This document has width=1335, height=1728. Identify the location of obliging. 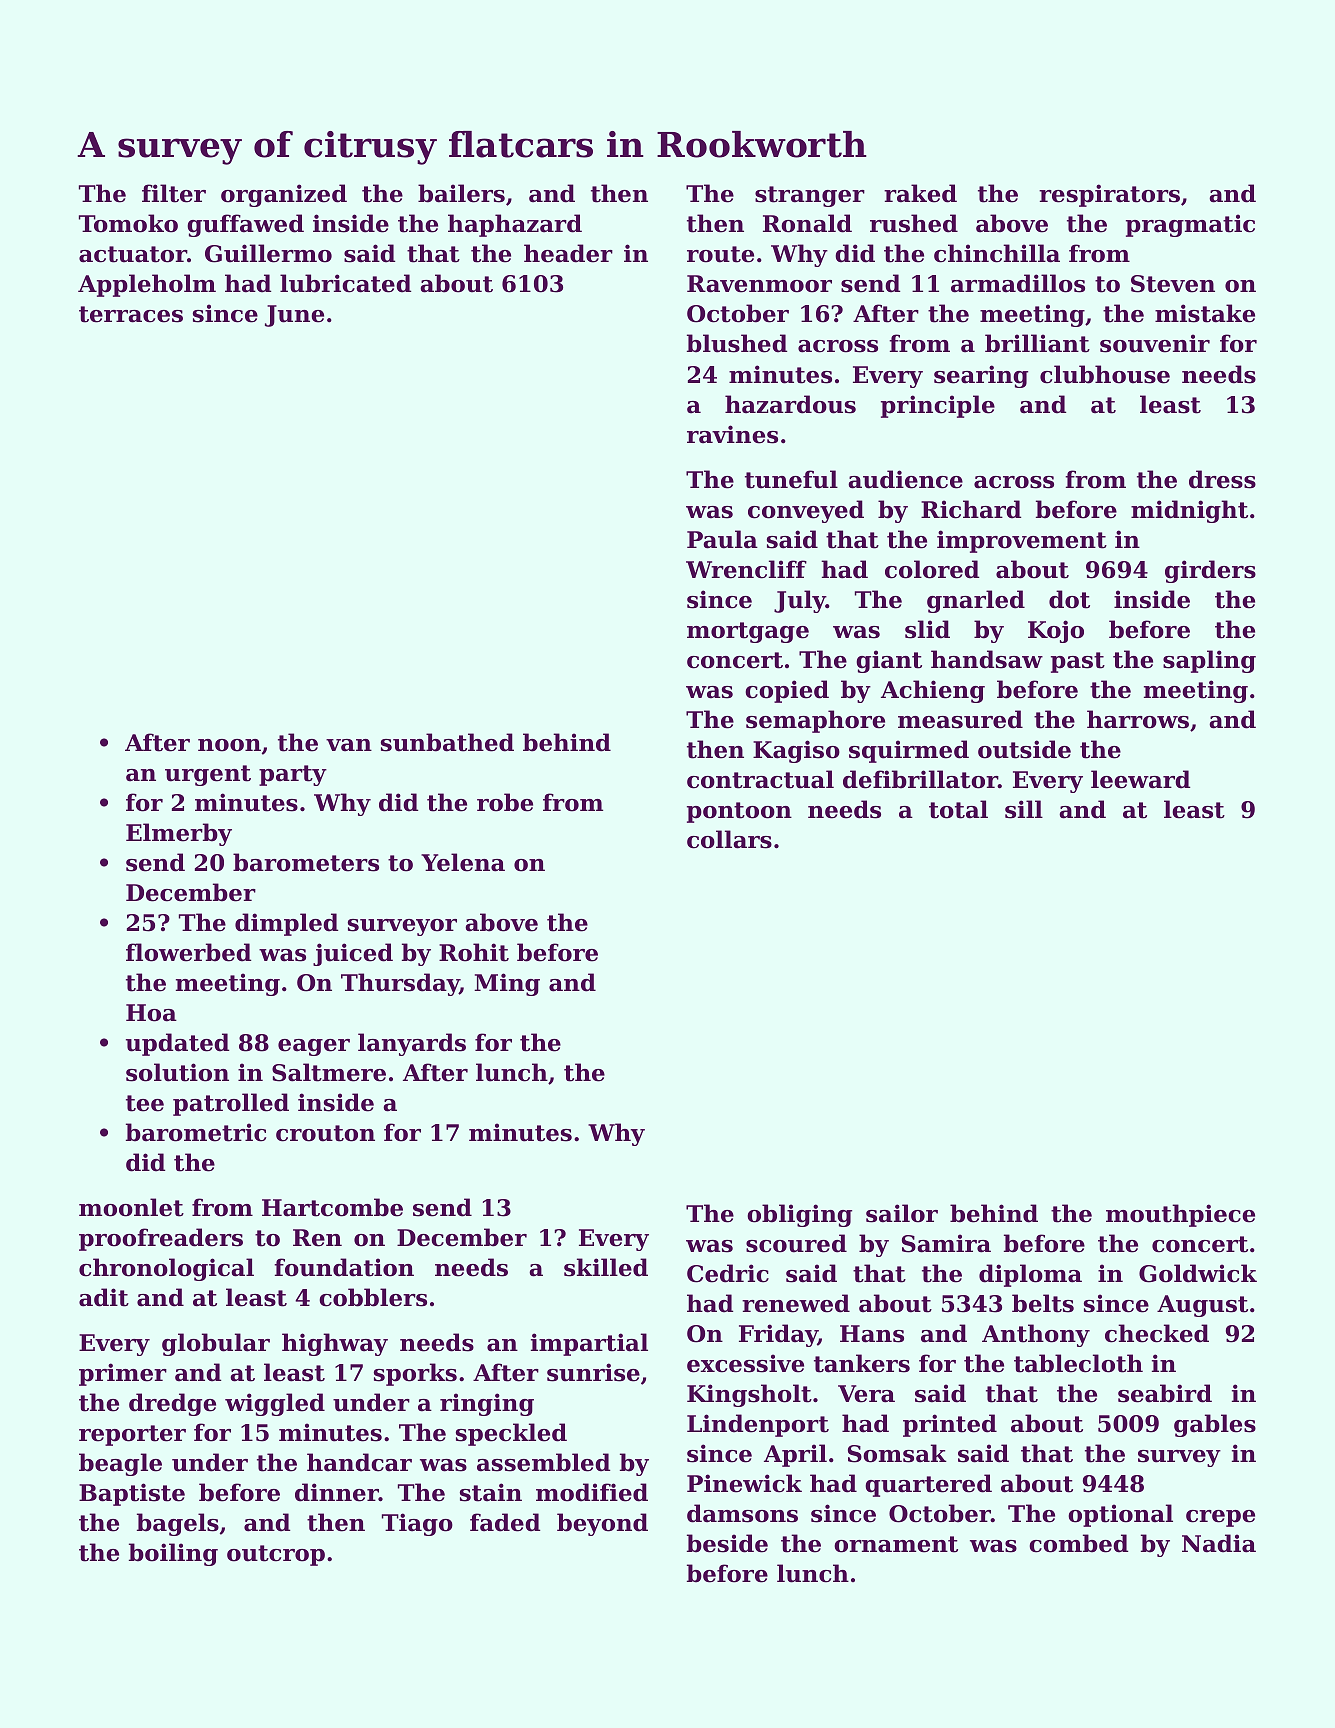
(799, 1215).
